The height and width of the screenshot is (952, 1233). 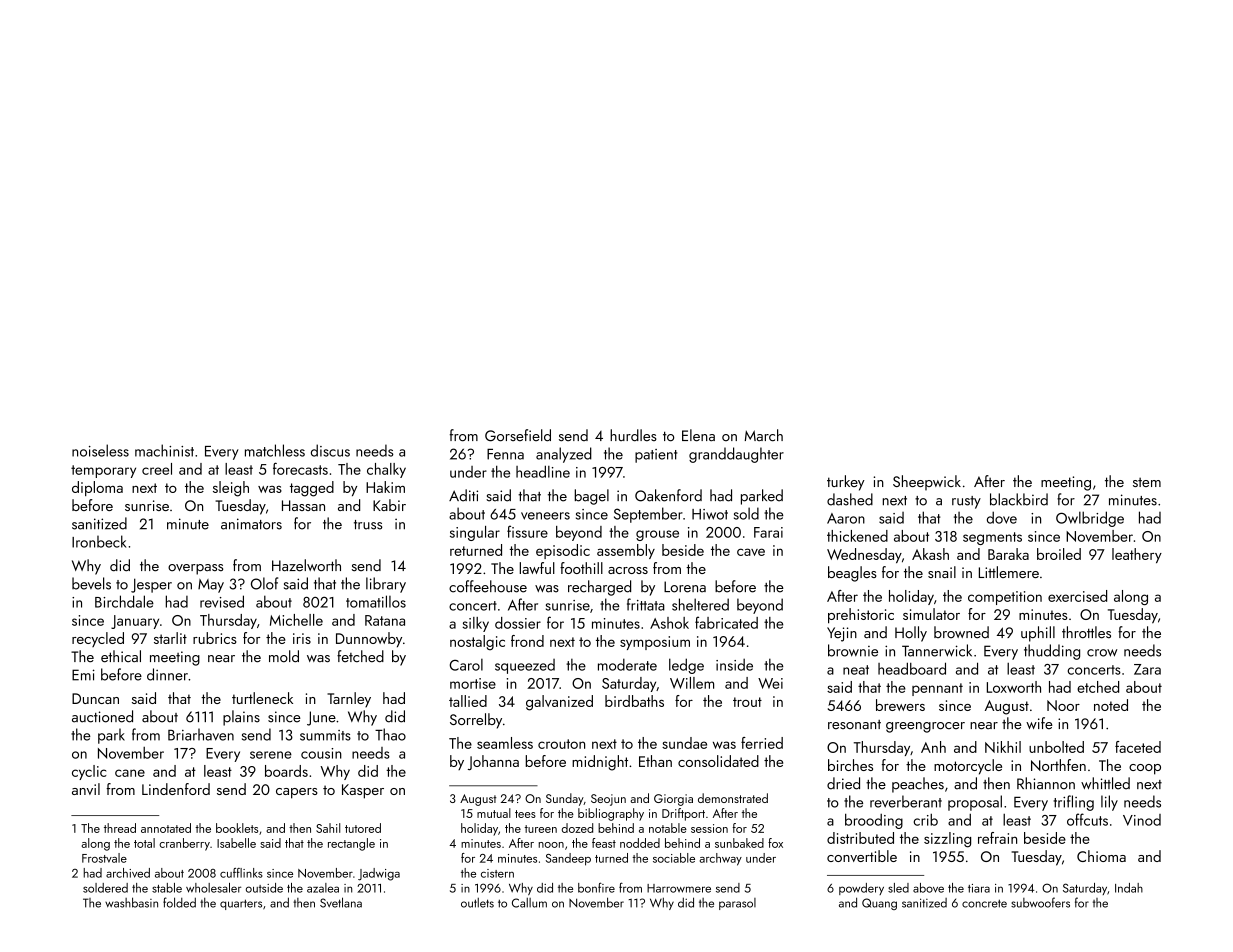 What do you see at coordinates (494, 813) in the screenshot?
I see `mutual` at bounding box center [494, 813].
